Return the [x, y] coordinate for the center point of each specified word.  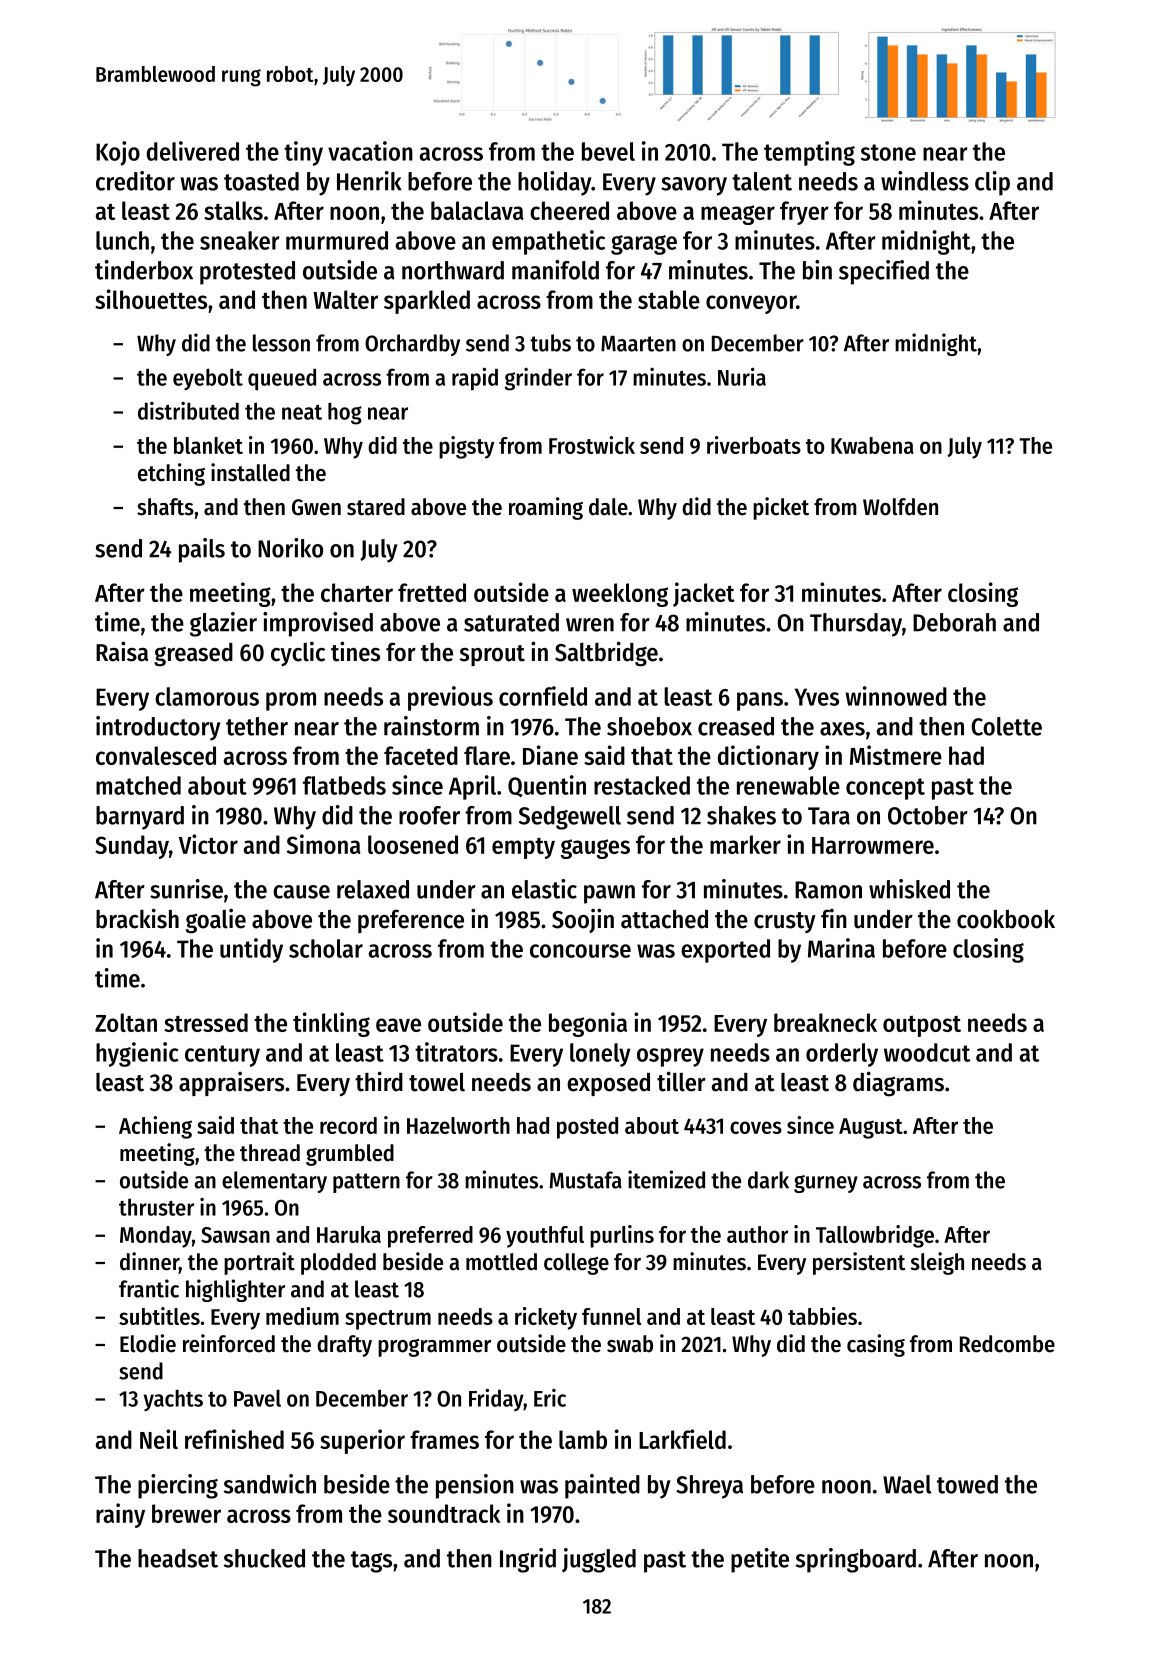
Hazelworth [458, 1125]
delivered [193, 151]
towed [967, 1484]
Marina [841, 948]
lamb [583, 1439]
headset [178, 1558]
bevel [608, 151]
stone [888, 152]
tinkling [331, 1024]
